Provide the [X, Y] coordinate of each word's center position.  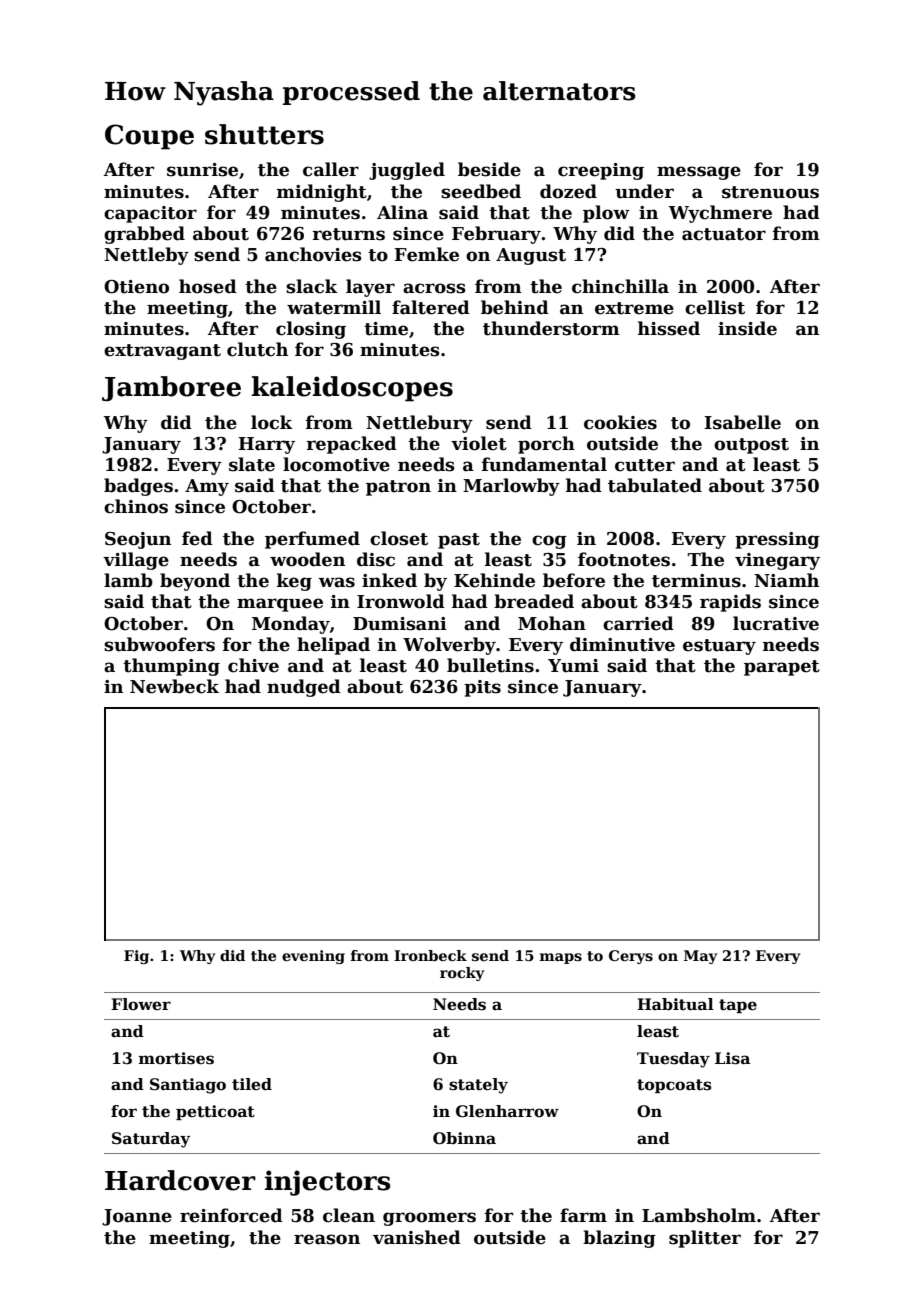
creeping [601, 171]
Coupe [149, 137]
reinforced [231, 1215]
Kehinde [494, 580]
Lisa [732, 1058]
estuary [719, 647]
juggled [407, 171]
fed [197, 538]
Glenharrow [507, 1111]
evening [313, 957]
